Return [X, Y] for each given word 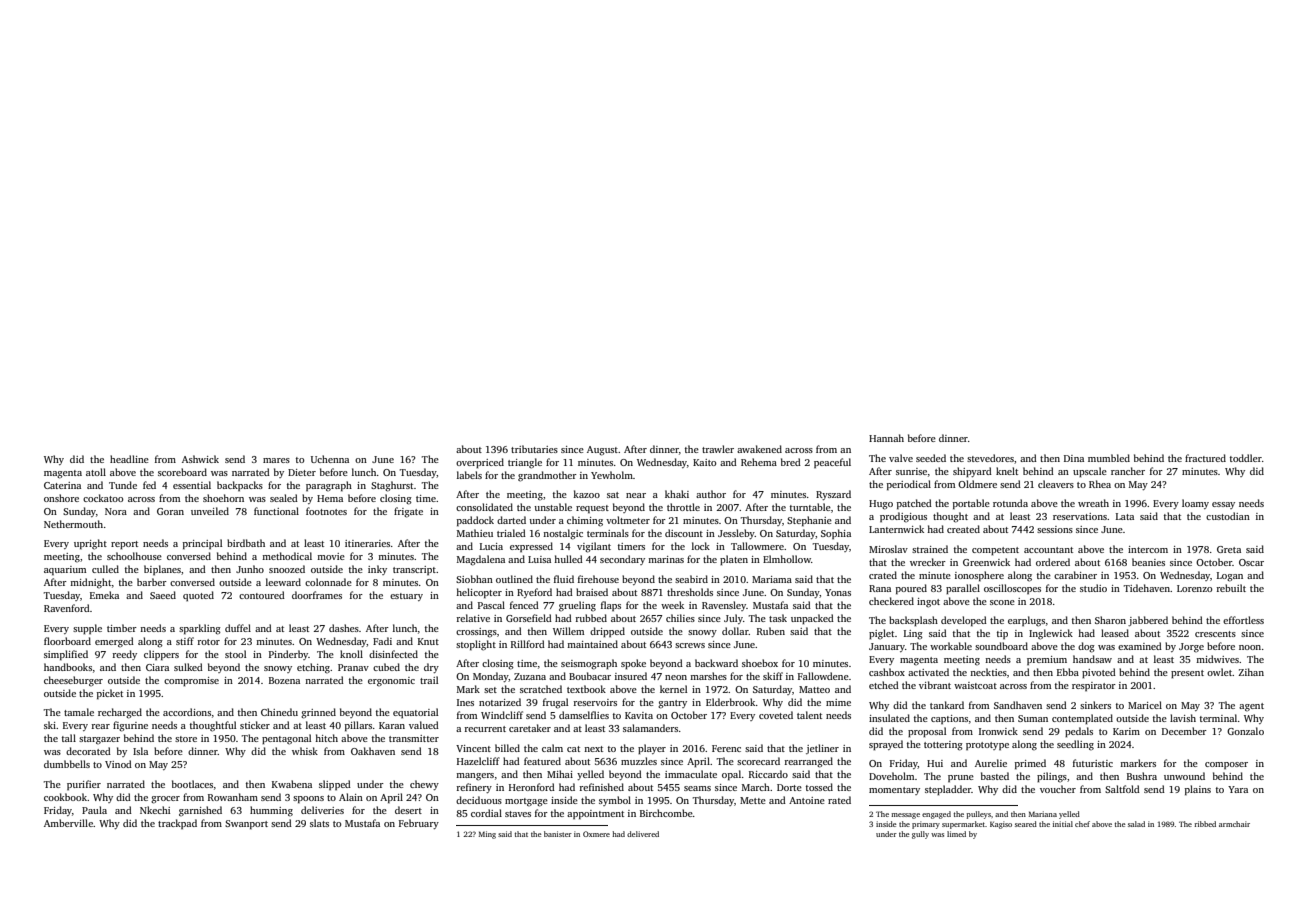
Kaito [705, 462]
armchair [1234, 824]
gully [920, 835]
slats [319, 823]
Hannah [886, 438]
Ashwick [200, 459]
